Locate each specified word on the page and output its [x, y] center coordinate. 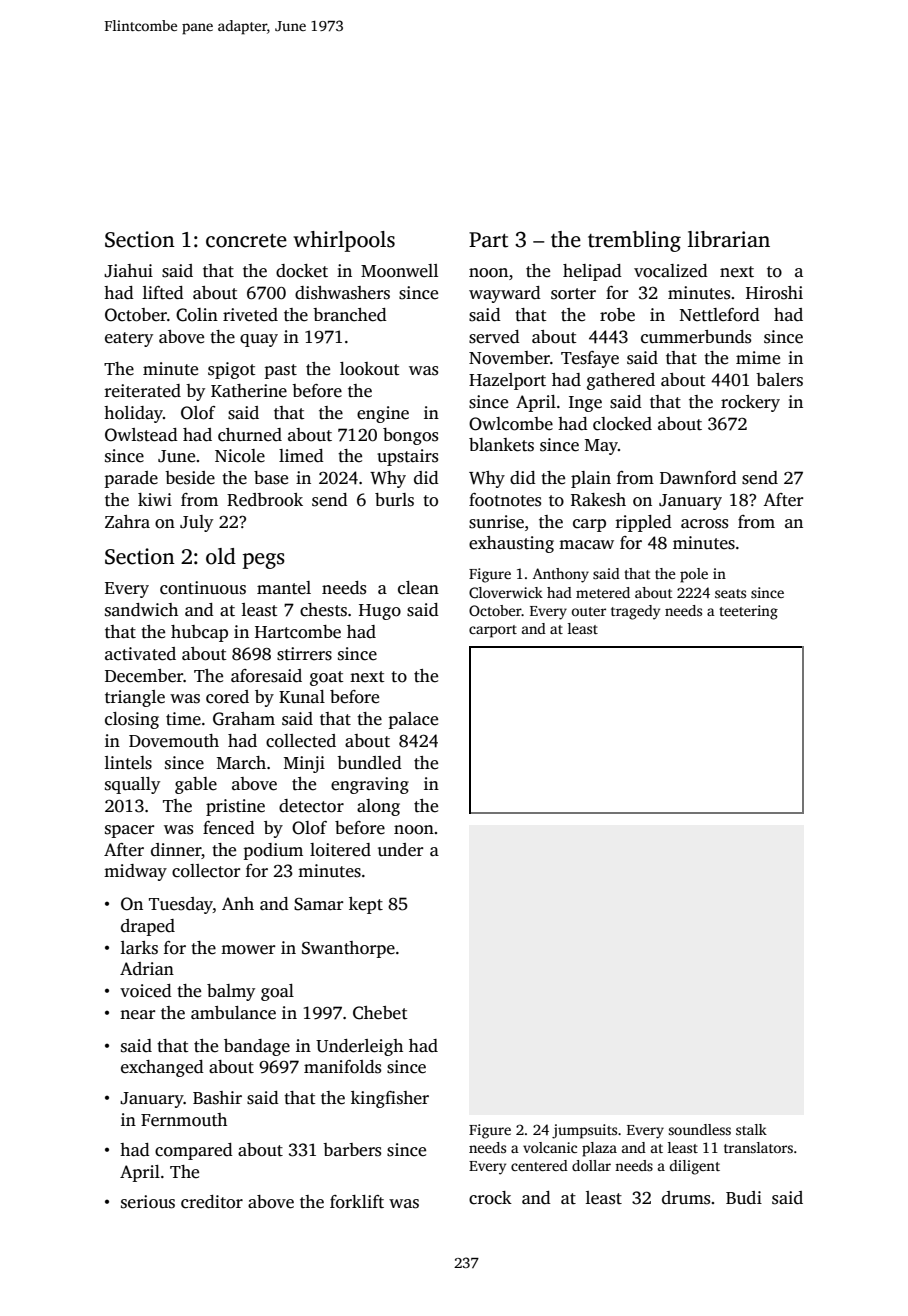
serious [148, 1202]
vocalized [671, 271]
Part [488, 240]
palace [413, 720]
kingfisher [390, 1099]
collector [206, 871]
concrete [246, 241]
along [378, 807]
